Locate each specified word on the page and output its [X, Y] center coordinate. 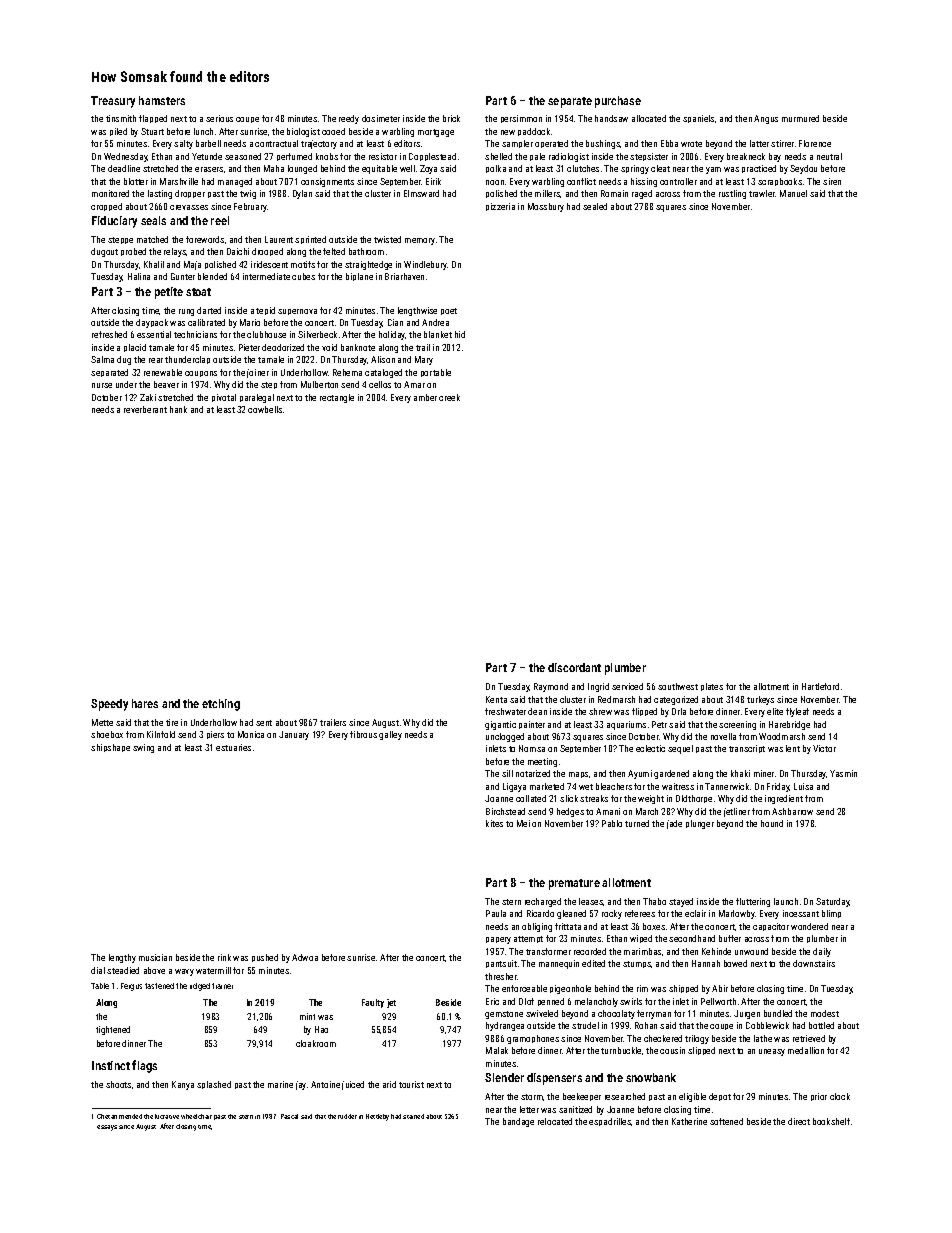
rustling [732, 194]
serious [219, 118]
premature [574, 884]
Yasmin [843, 773]
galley [390, 735]
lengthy [122, 958]
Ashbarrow [792, 811]
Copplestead [432, 157]
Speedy [109, 705]
